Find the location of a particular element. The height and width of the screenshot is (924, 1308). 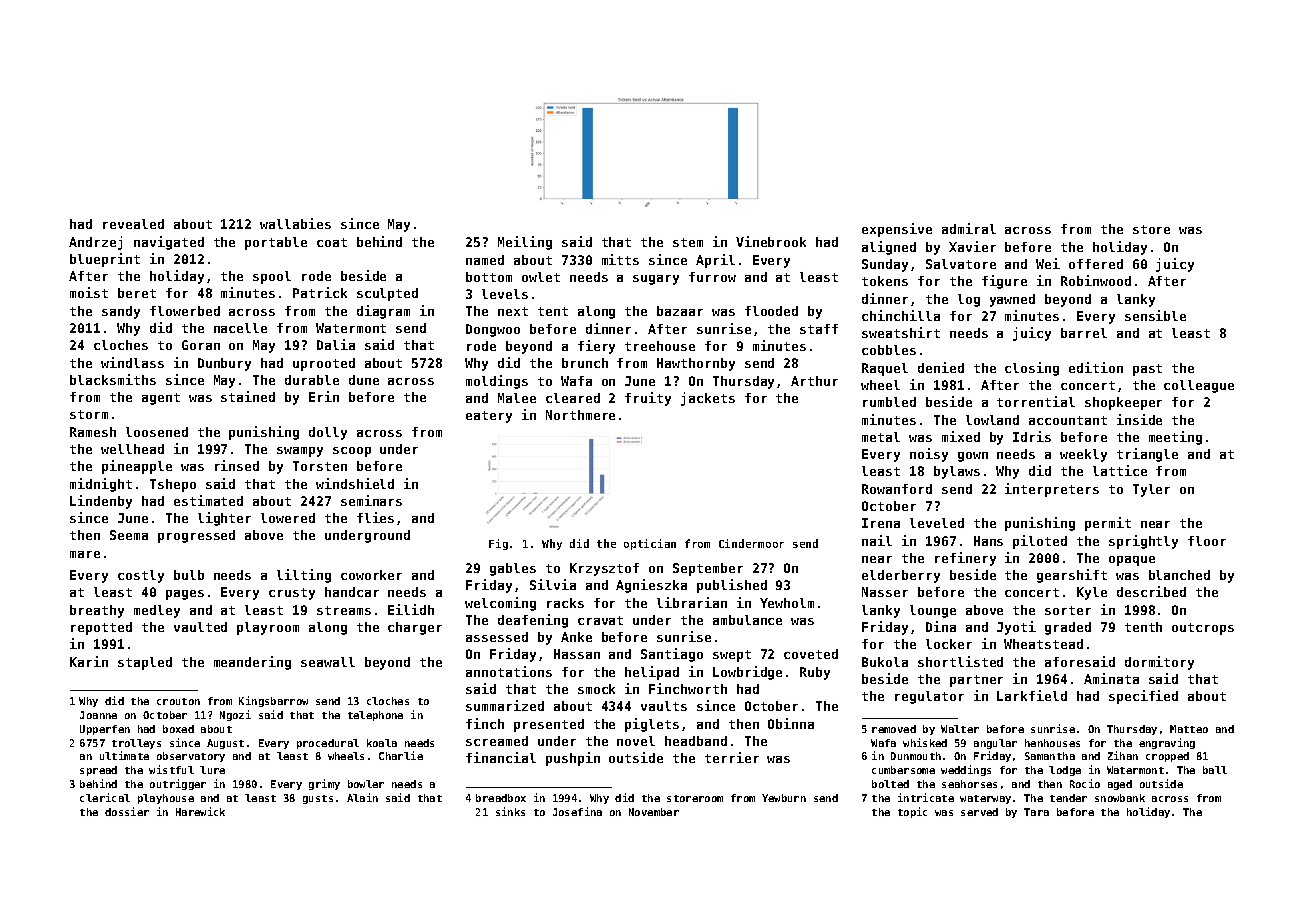

cravat is located at coordinates (600, 620).
